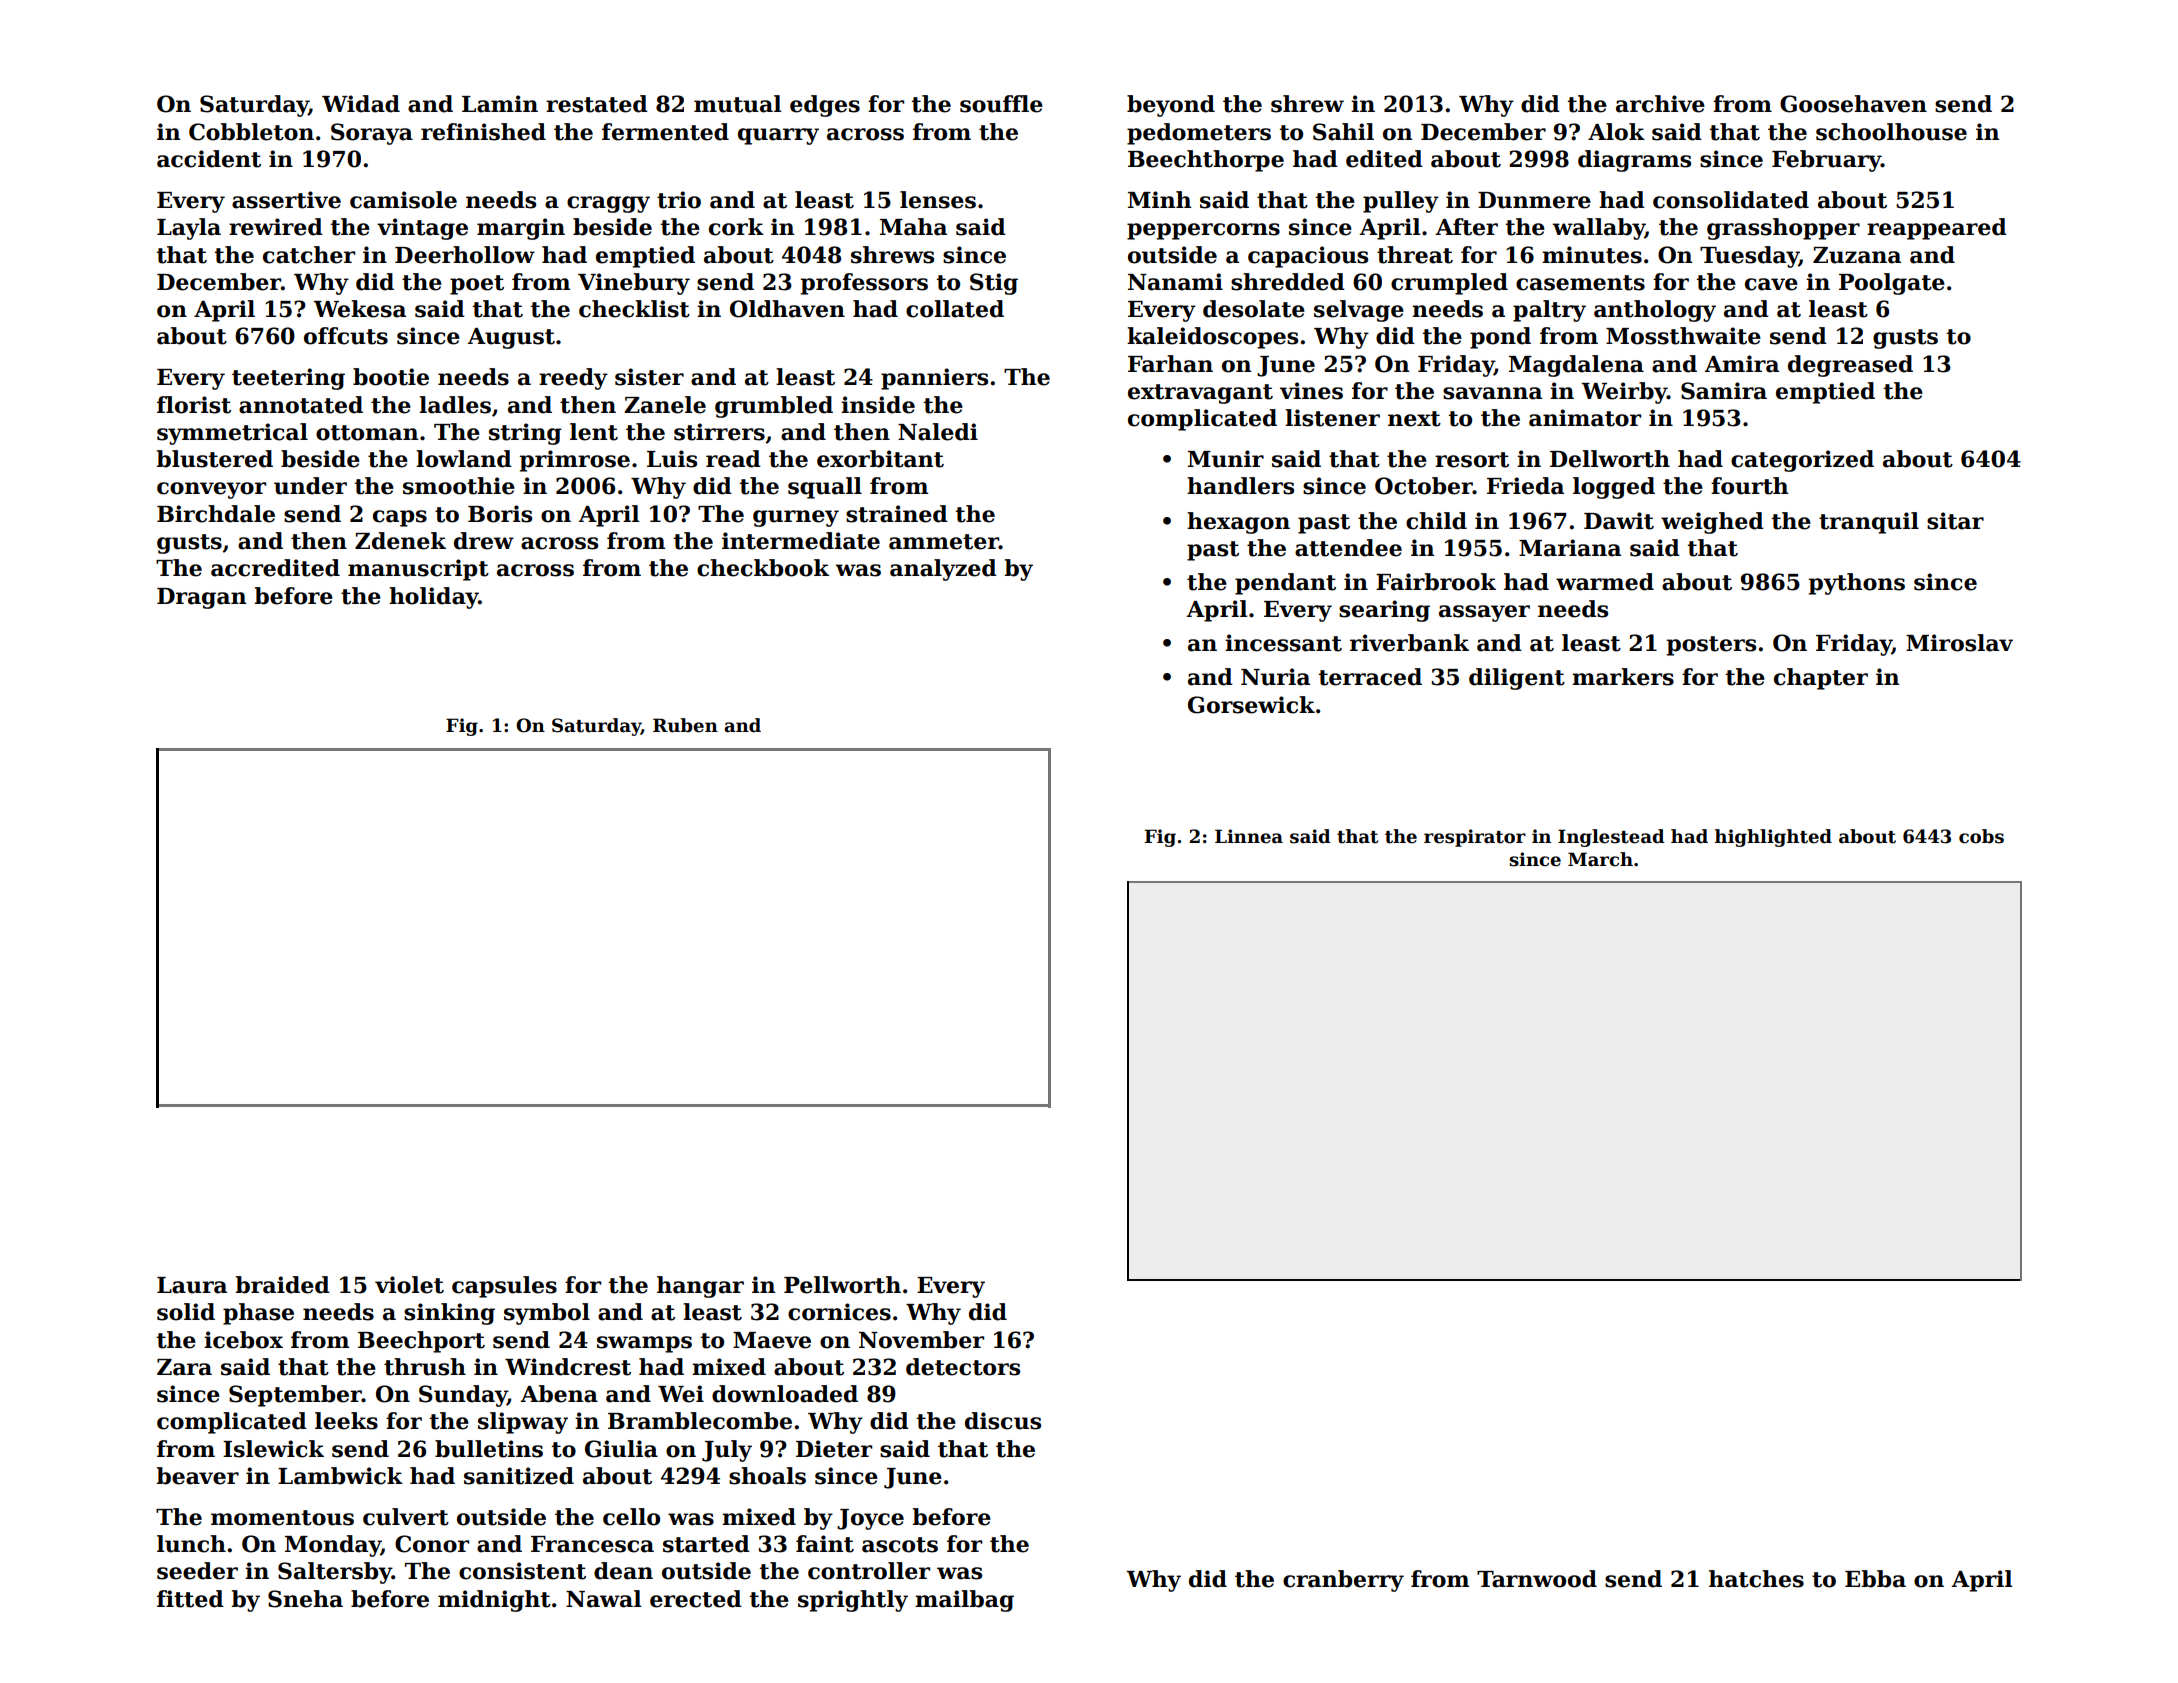 This document has width=2178, height=1683. Describe the element at coordinates (1171, 106) in the document. I see `beyond` at that location.
